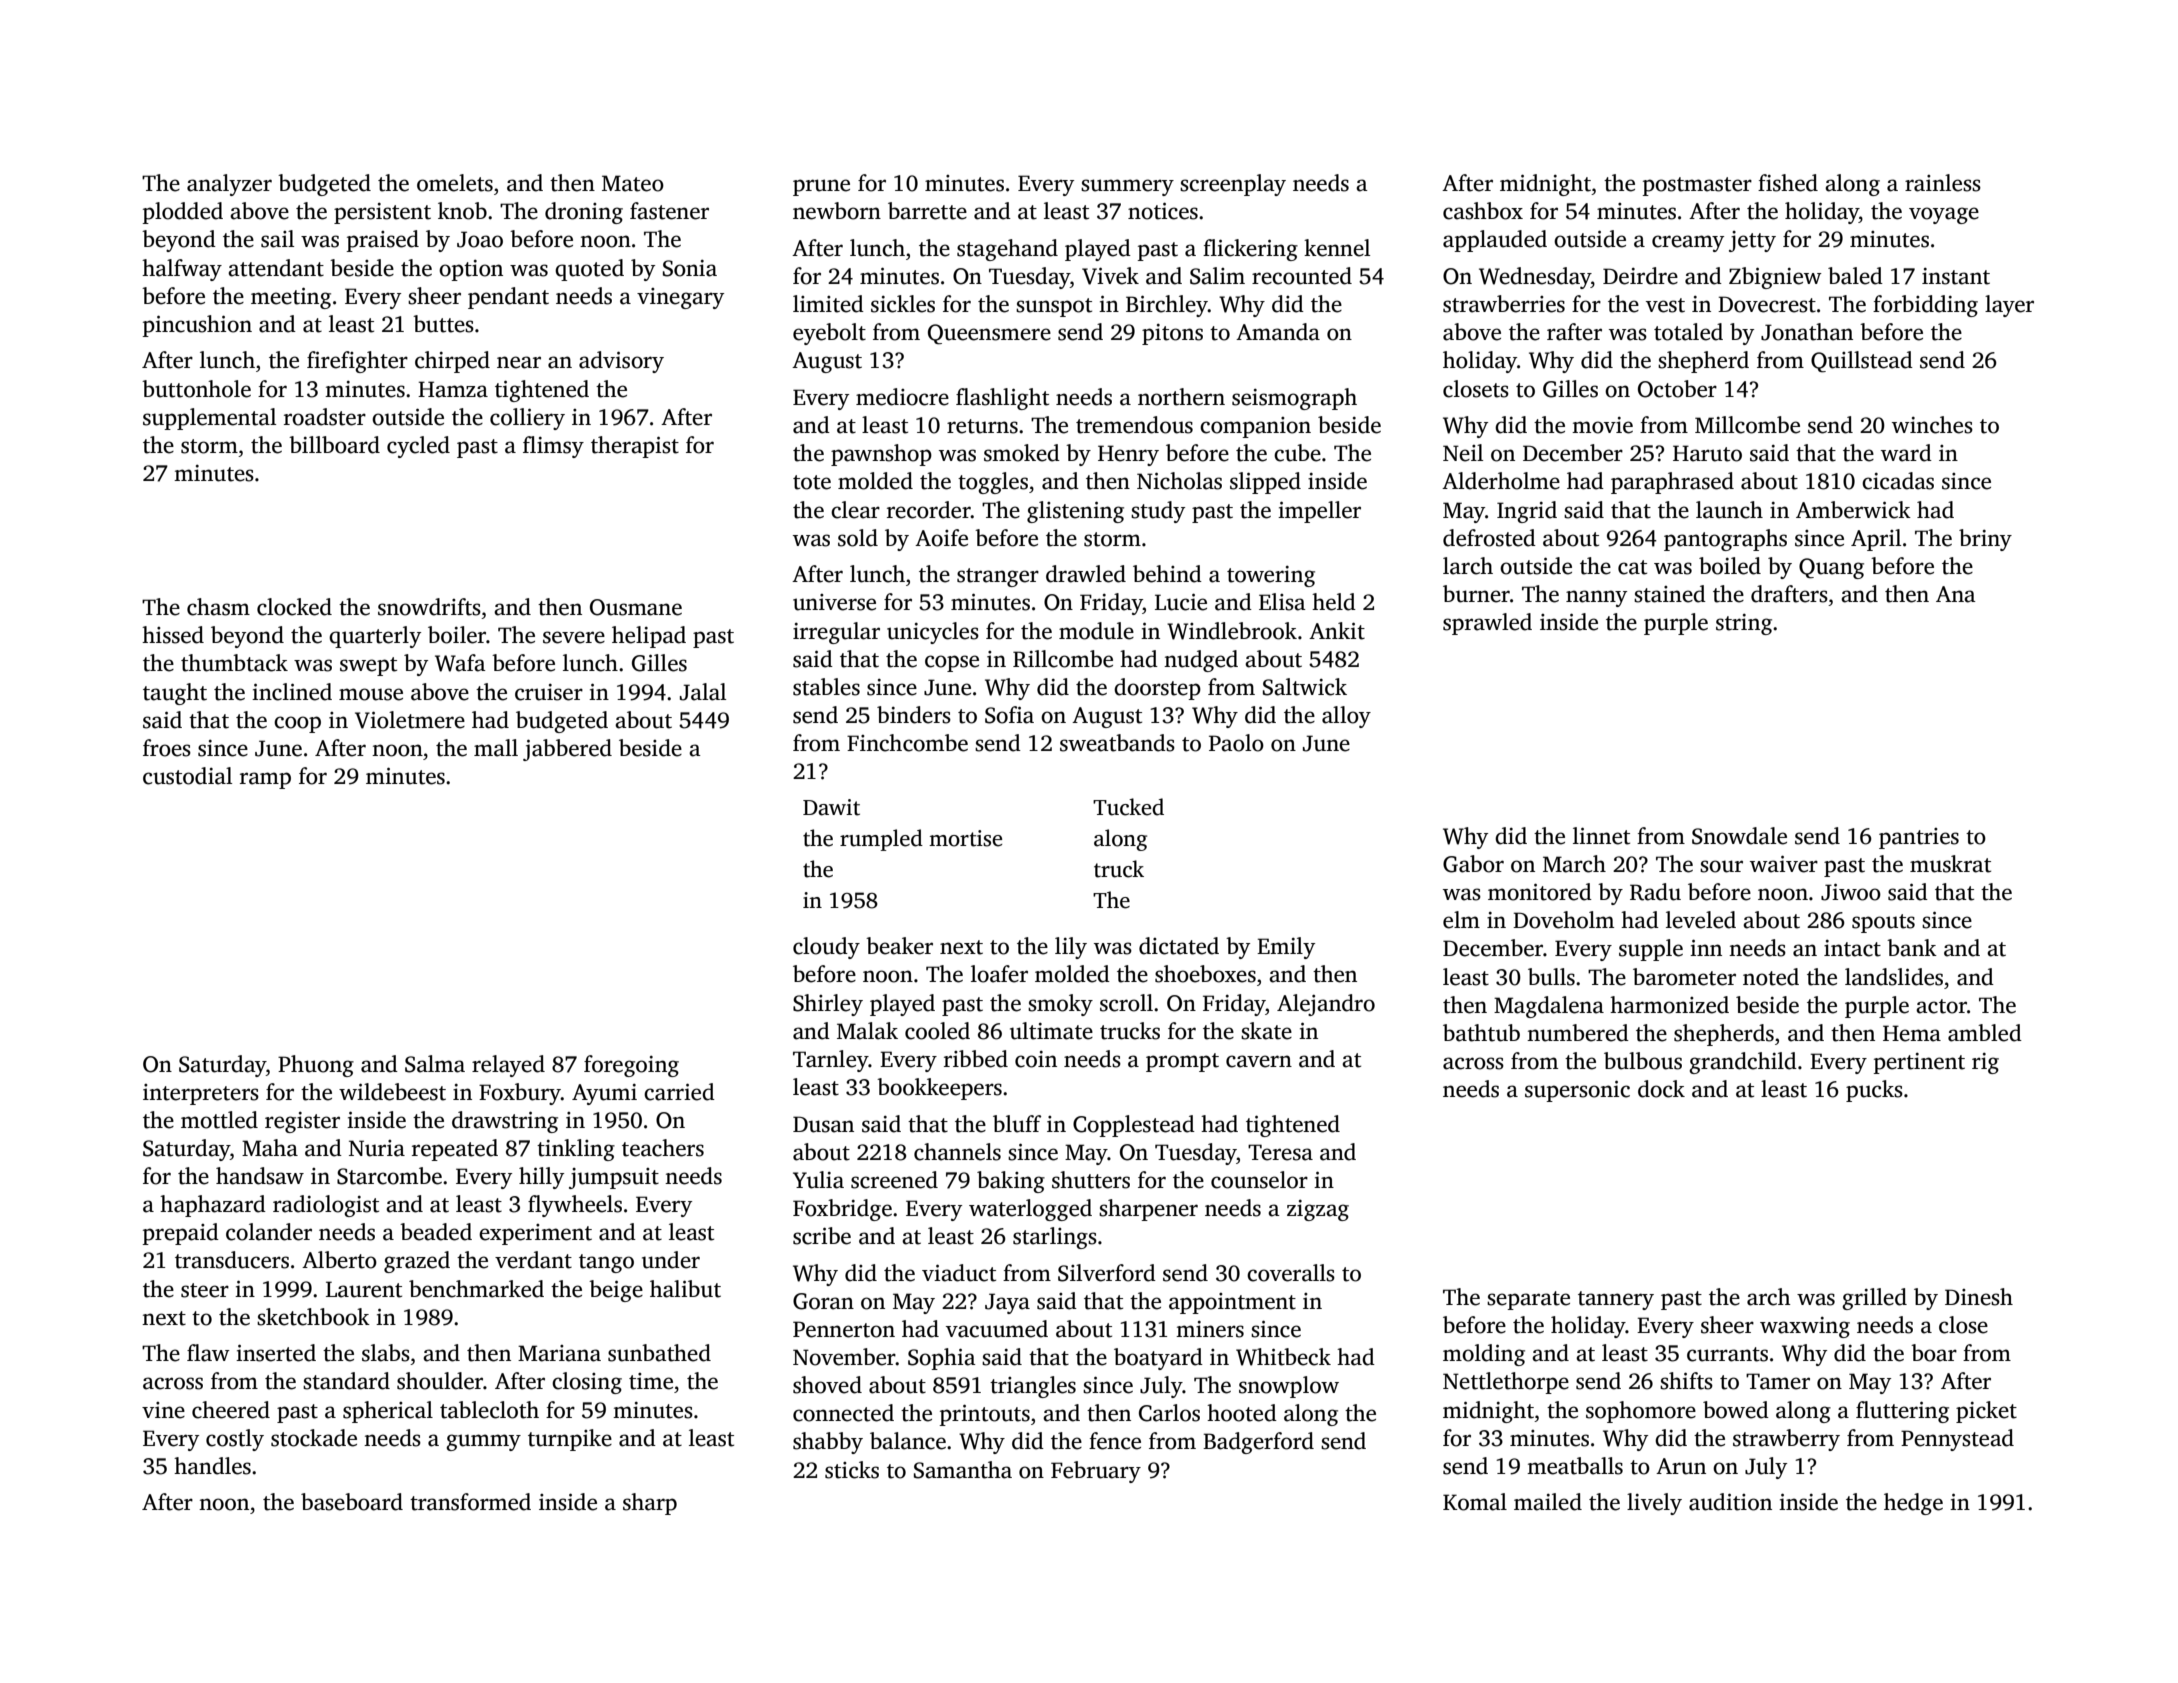 The height and width of the screenshot is (1683, 2178). Describe the element at coordinates (1233, 185) in the screenshot. I see `screenplay` at that location.
